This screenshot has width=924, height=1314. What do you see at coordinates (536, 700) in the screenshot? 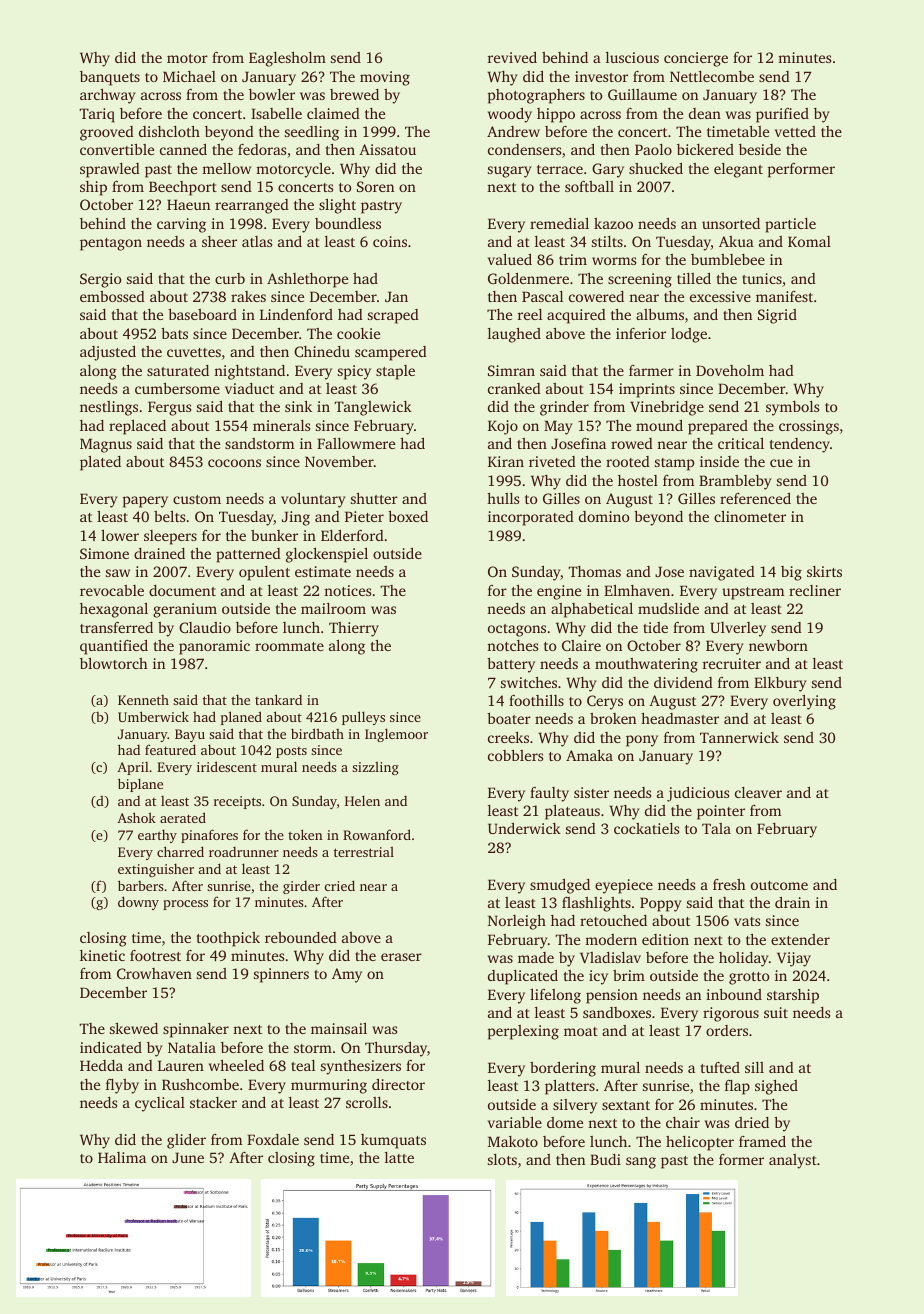
I see `foothills` at bounding box center [536, 700].
